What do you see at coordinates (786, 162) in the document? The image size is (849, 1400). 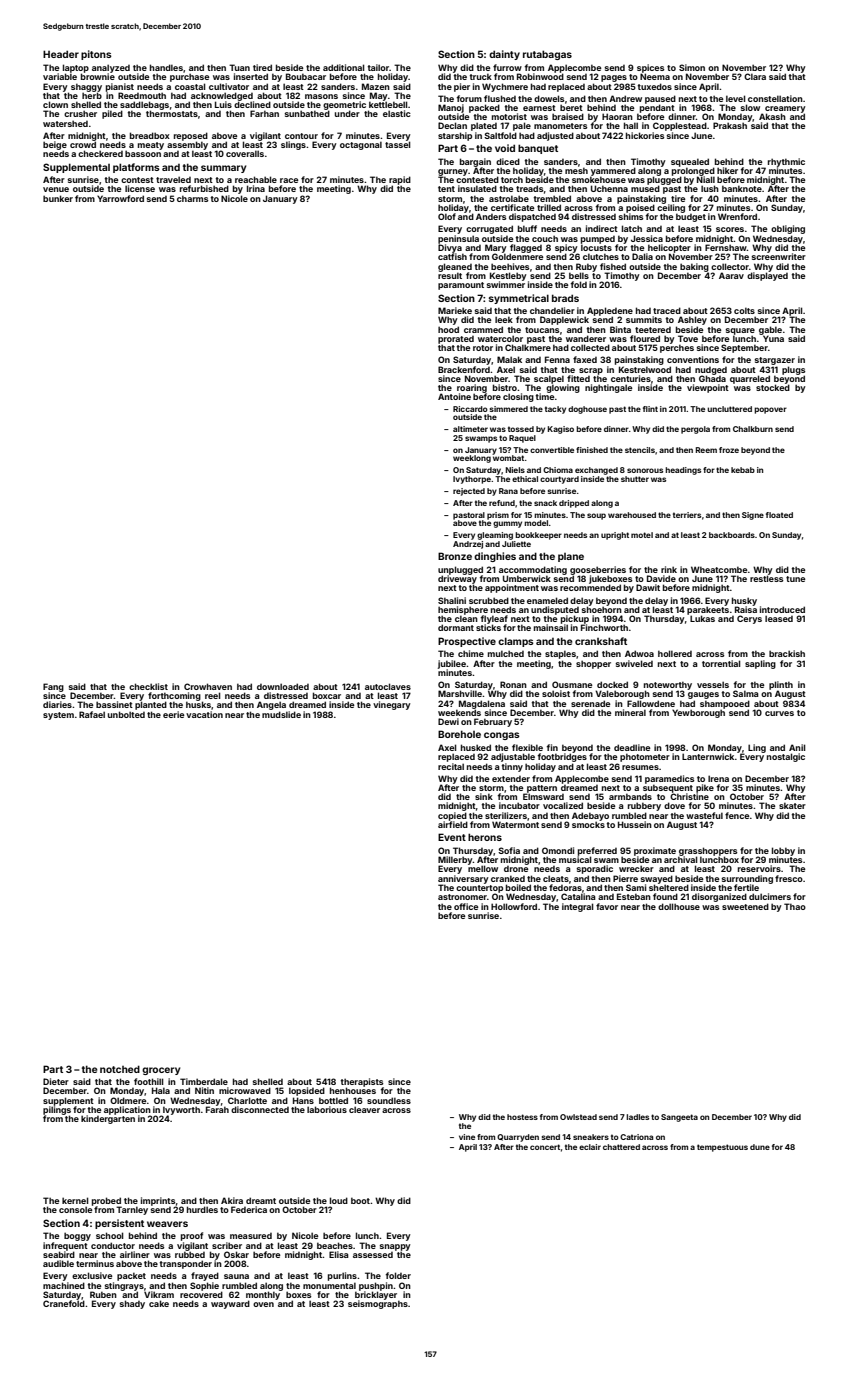 I see `rhythmic` at bounding box center [786, 162].
